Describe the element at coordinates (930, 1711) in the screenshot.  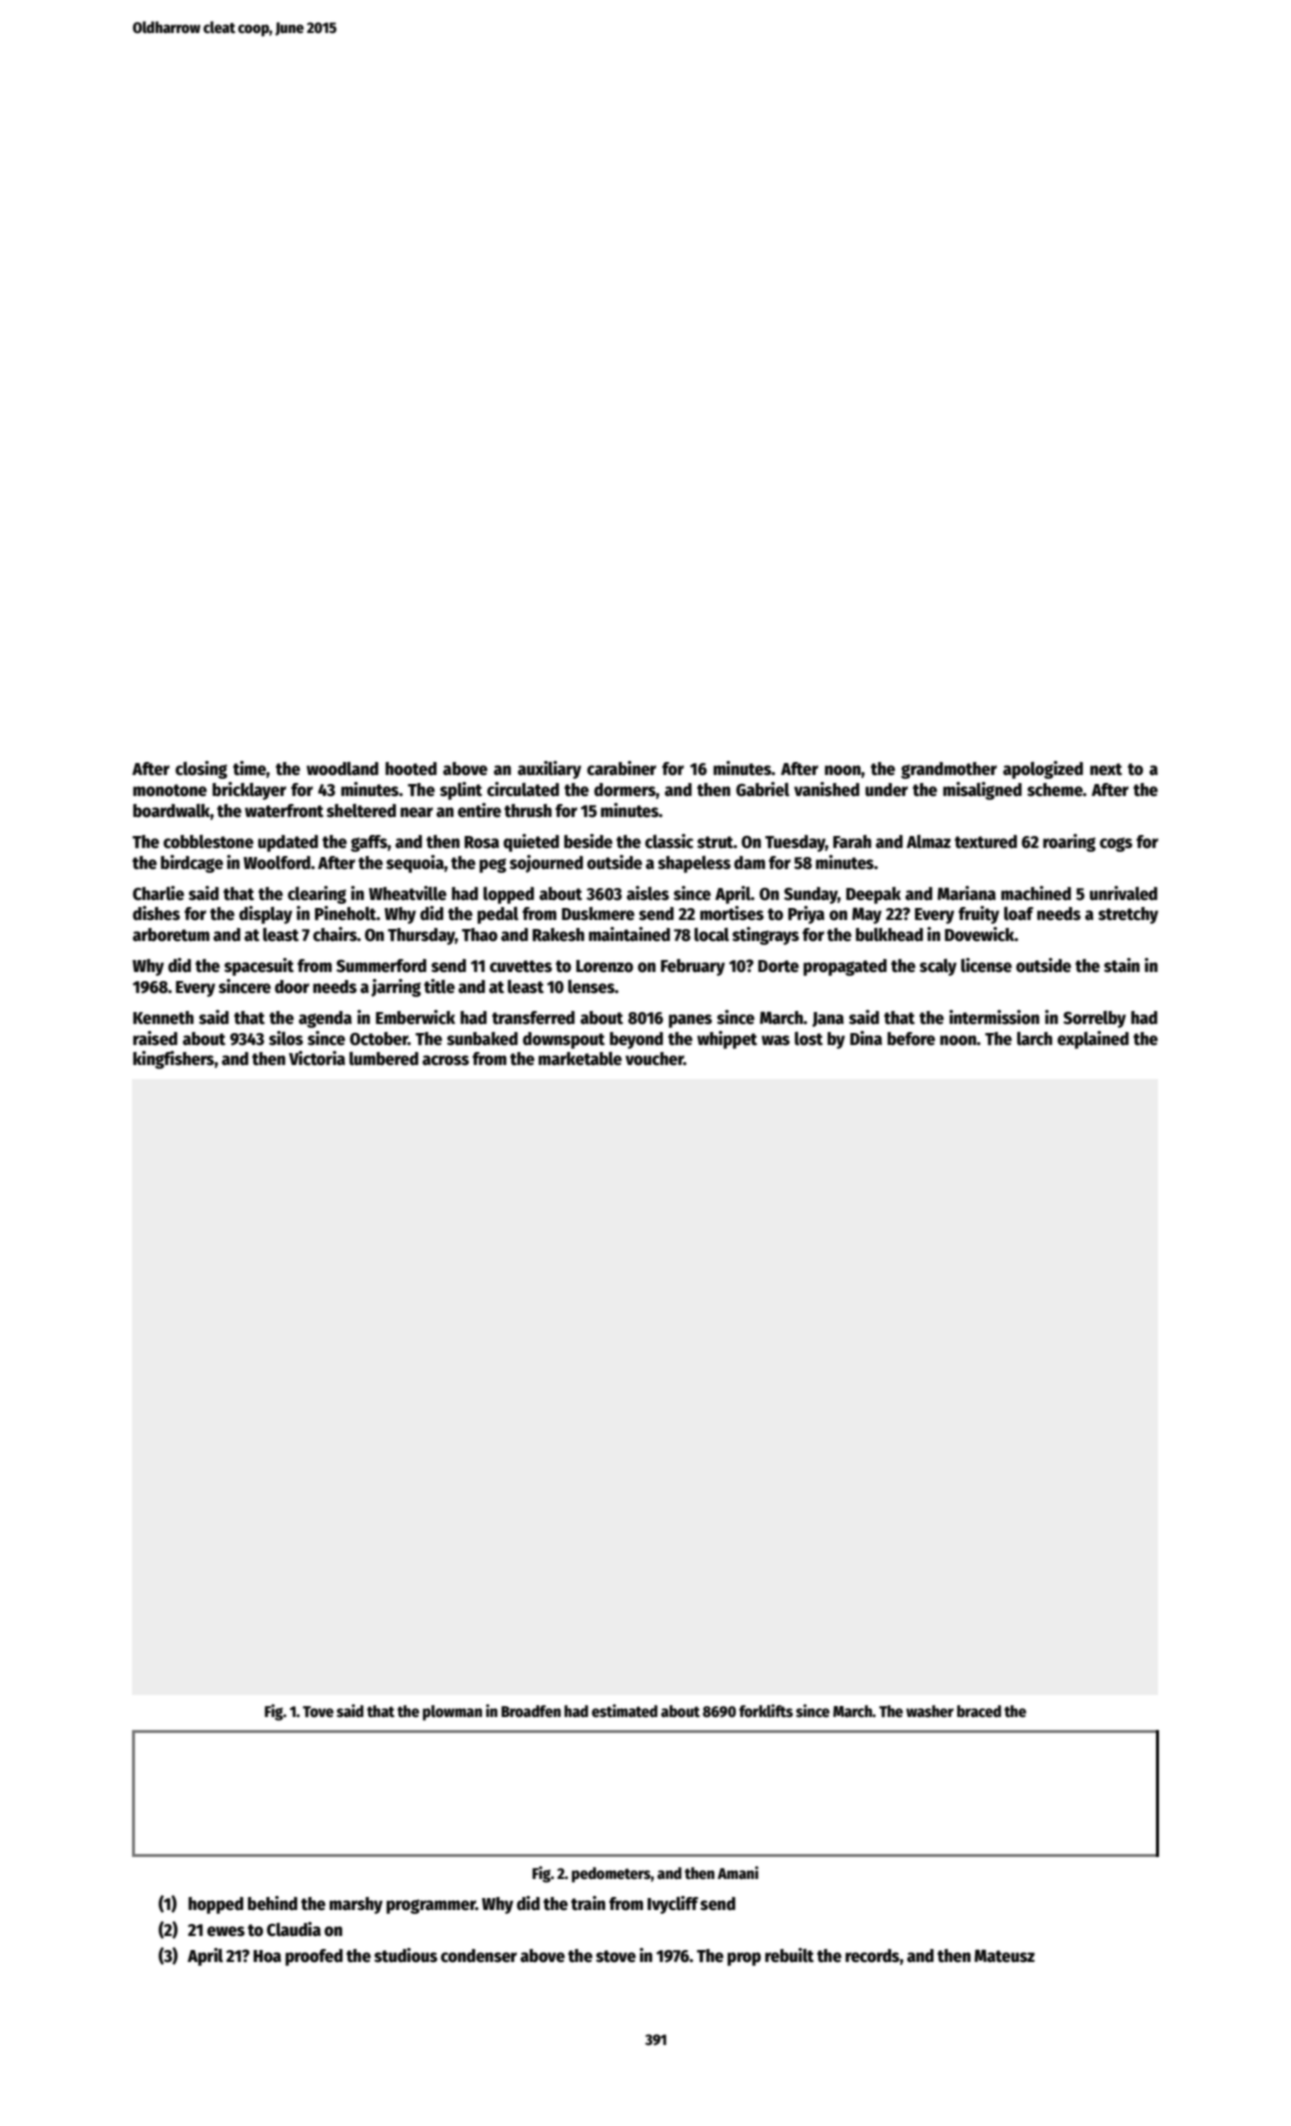
I see `washer` at that location.
